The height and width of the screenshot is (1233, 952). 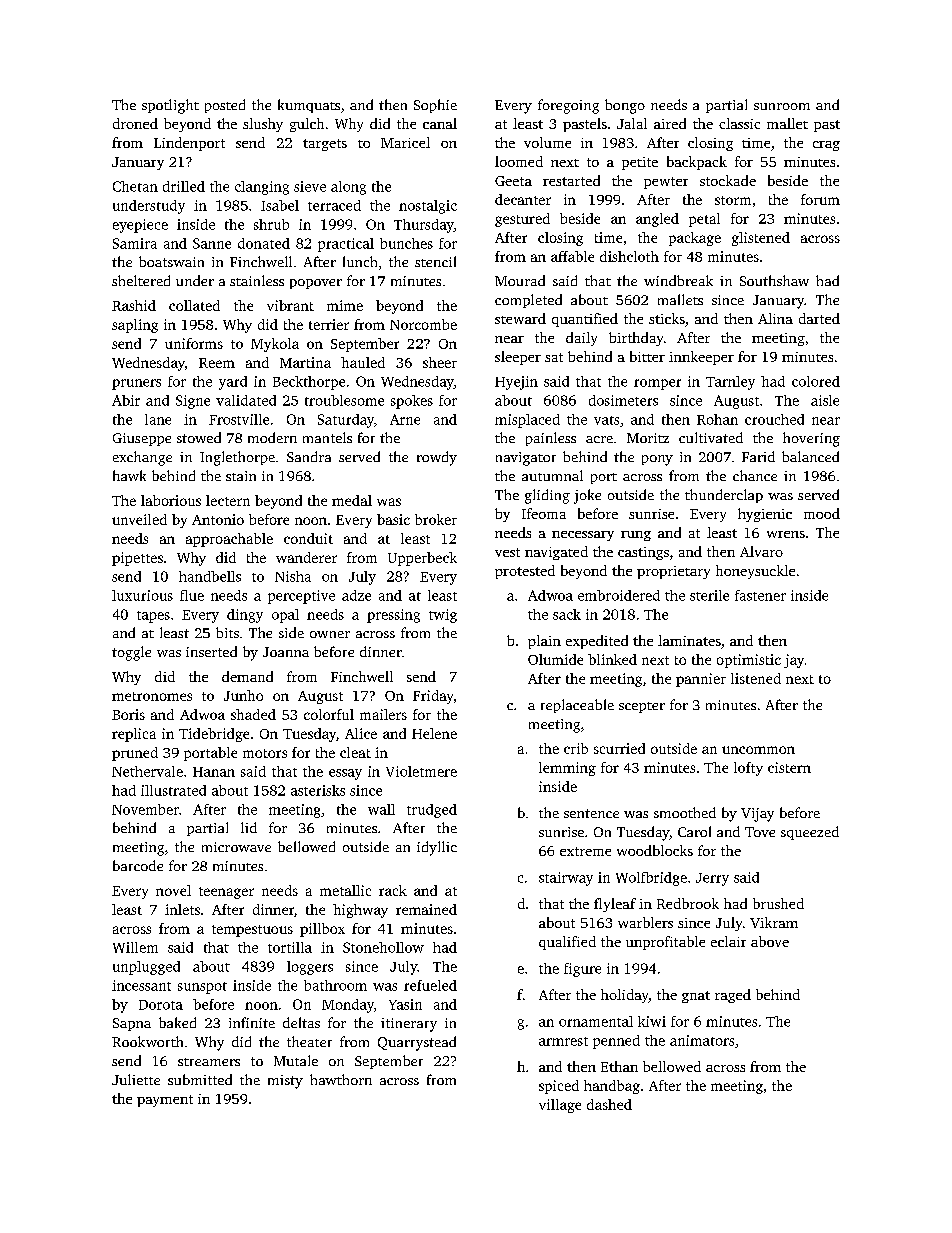 What do you see at coordinates (820, 199) in the screenshot?
I see `forum` at bounding box center [820, 199].
